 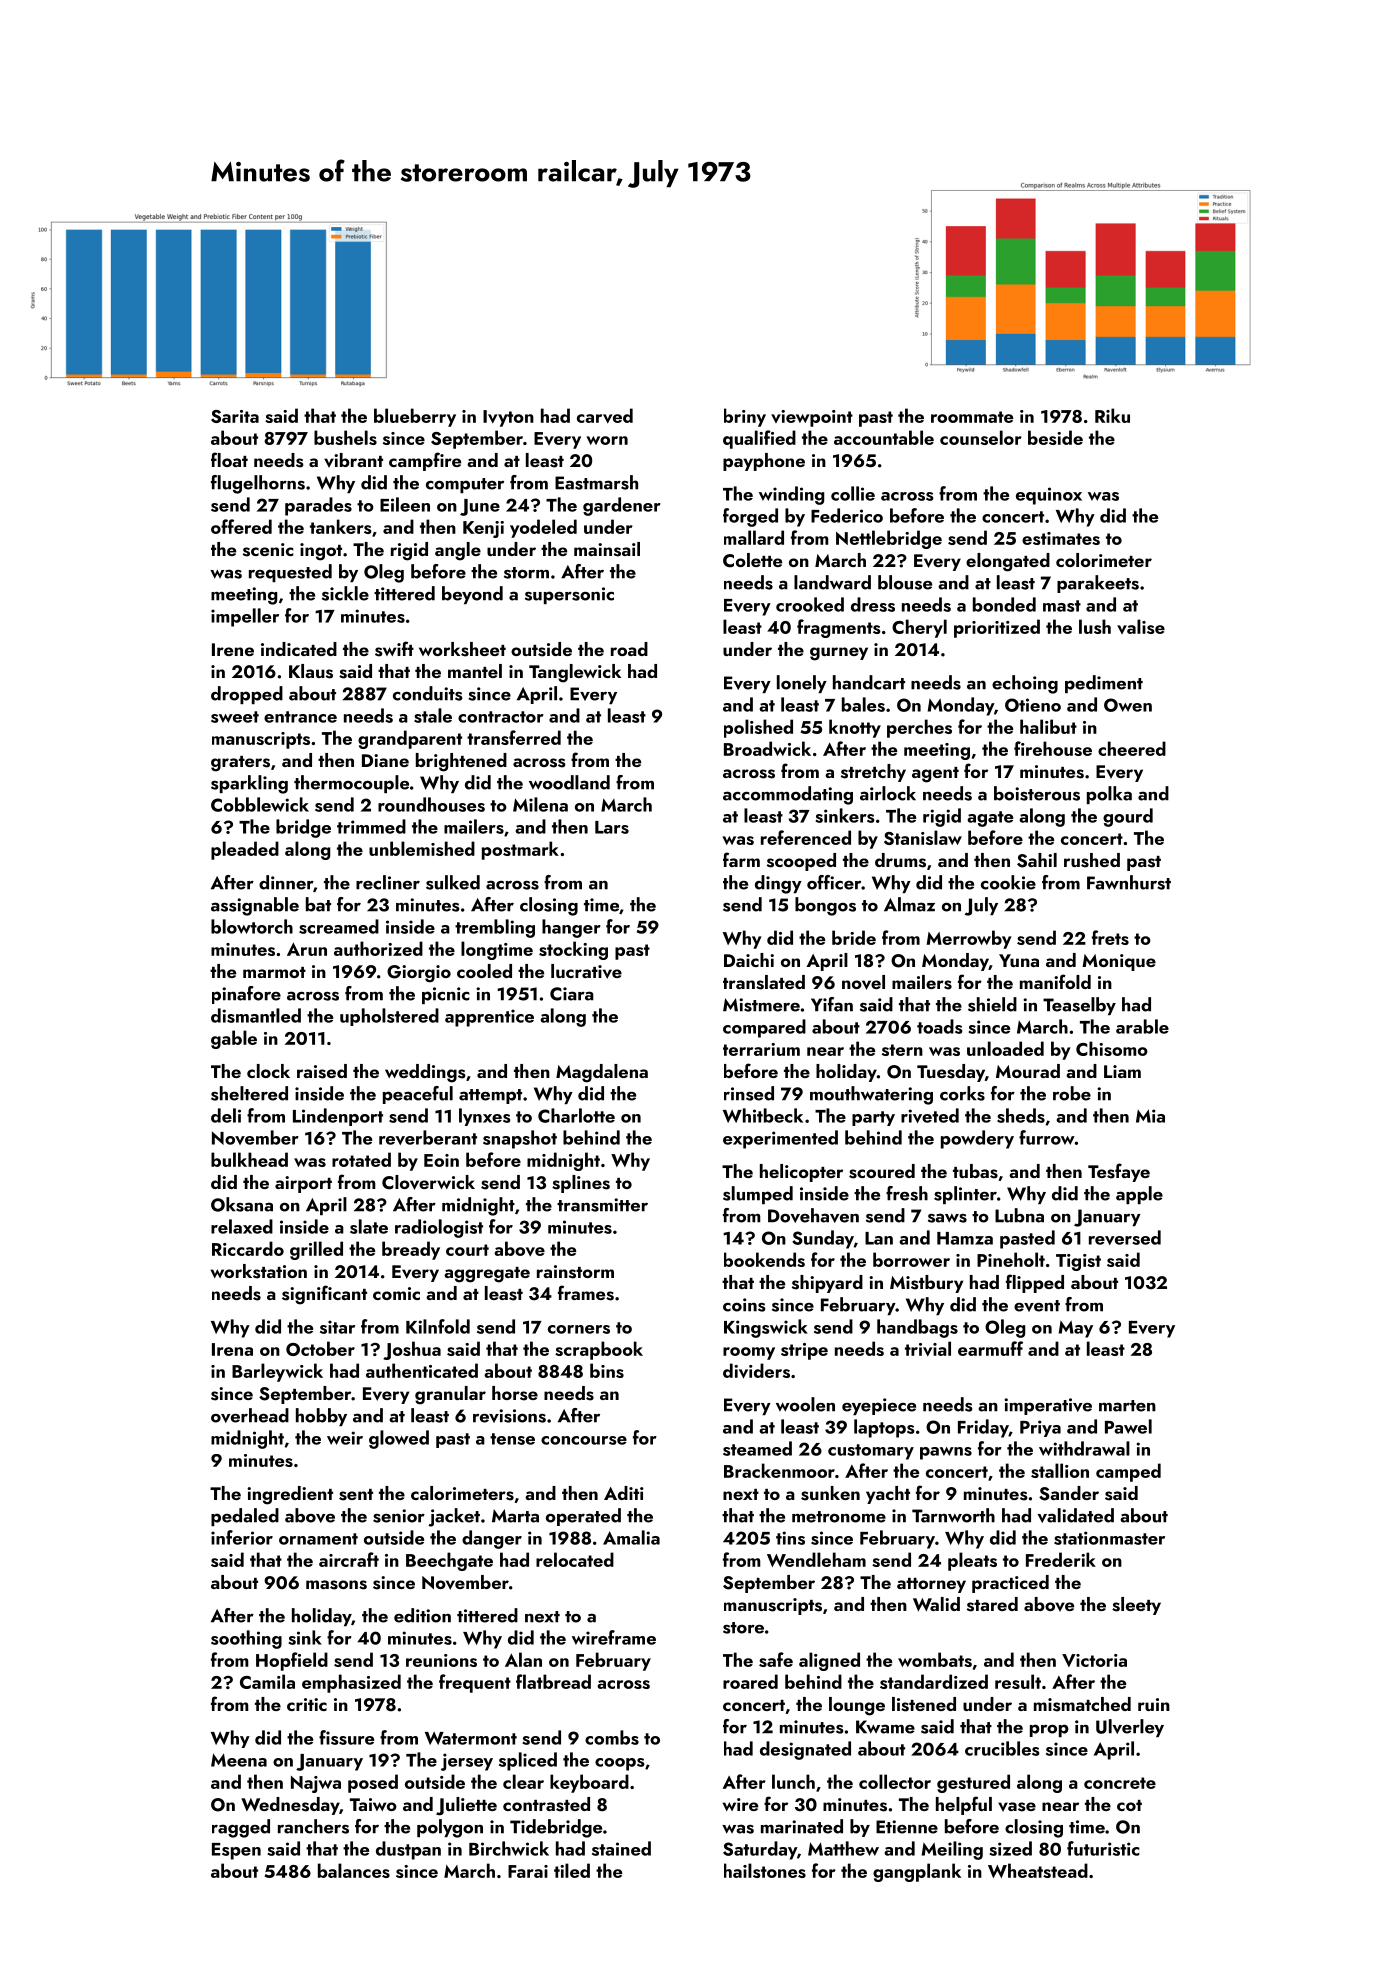 What do you see at coordinates (241, 1828) in the document?
I see `ragged` at bounding box center [241, 1828].
